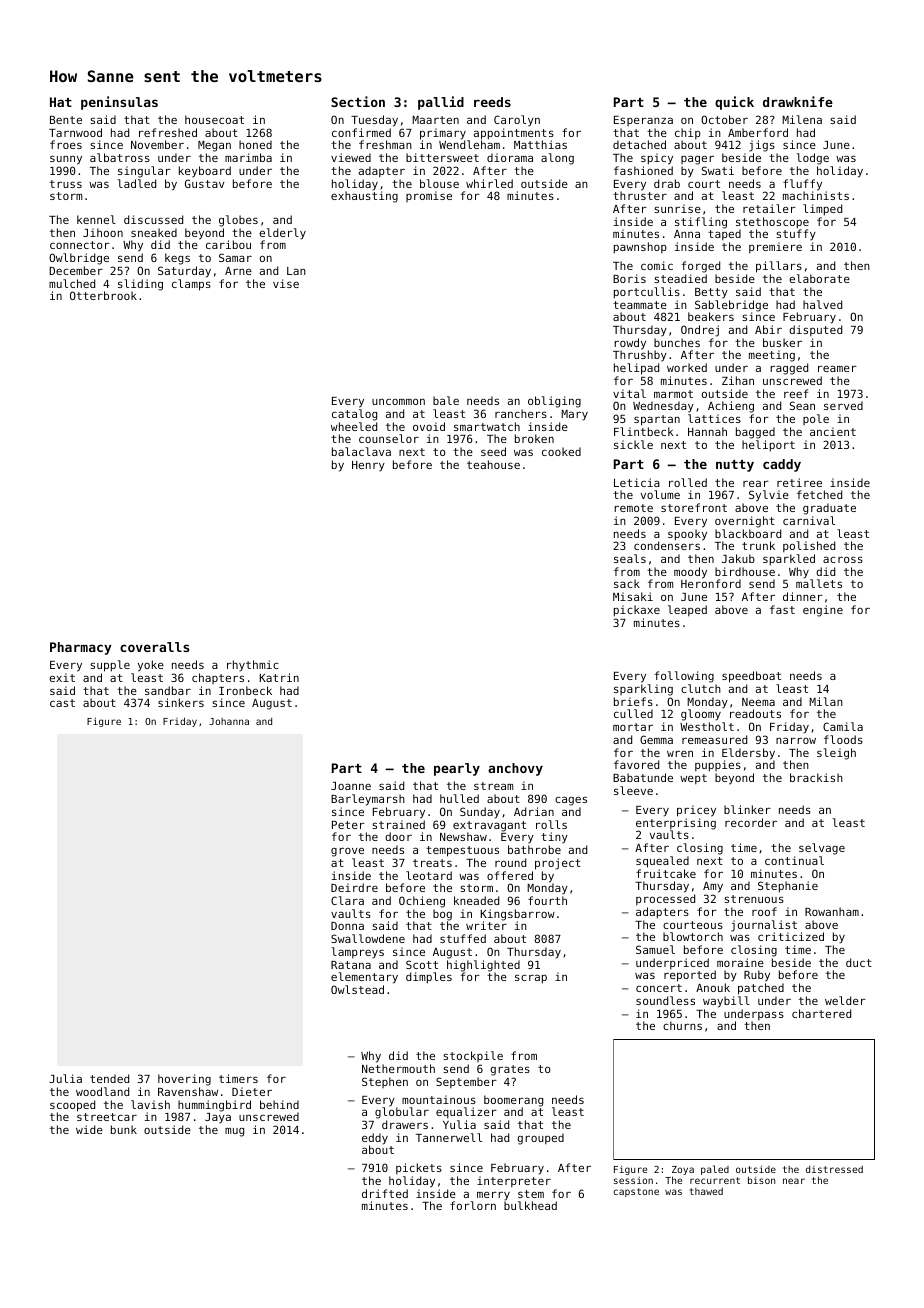  Describe the element at coordinates (706, 1191) in the image. I see `thawed` at that location.
